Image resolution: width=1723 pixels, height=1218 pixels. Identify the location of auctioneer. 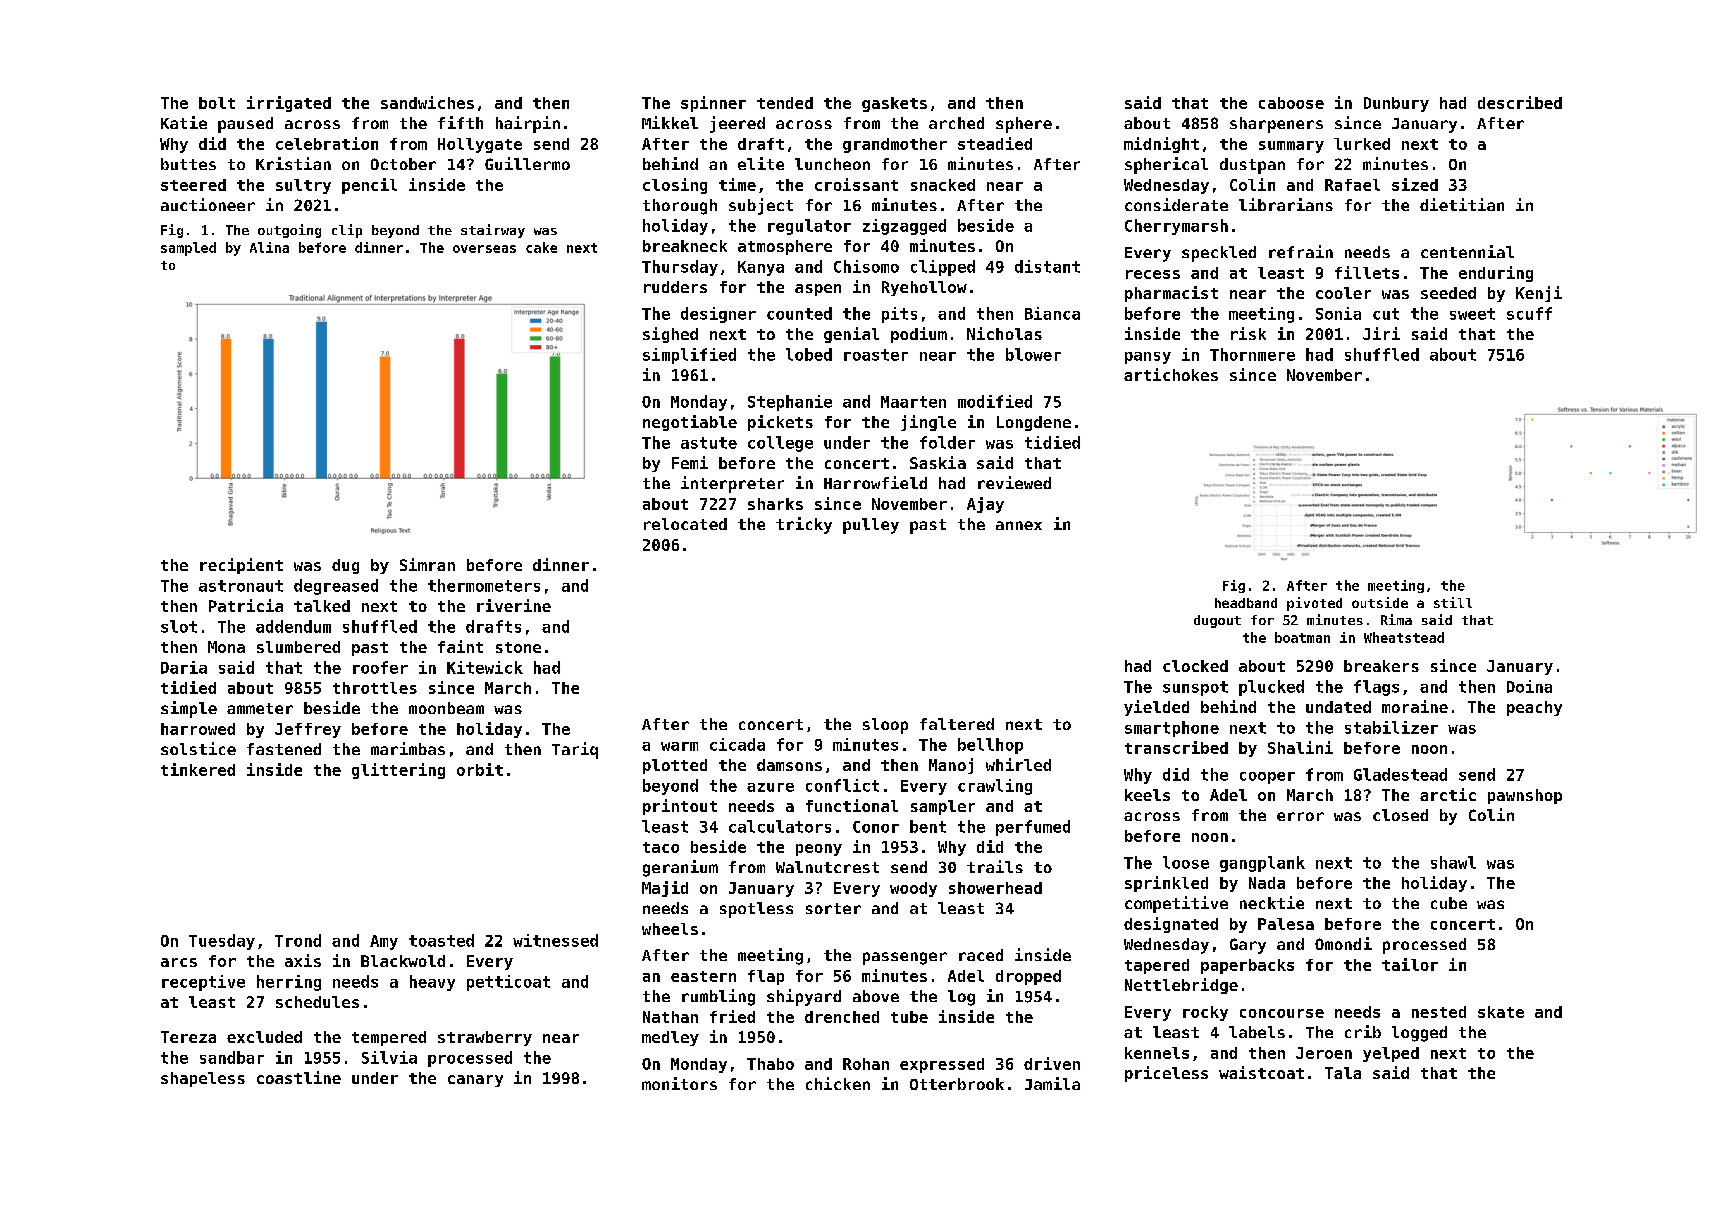
(208, 204).
